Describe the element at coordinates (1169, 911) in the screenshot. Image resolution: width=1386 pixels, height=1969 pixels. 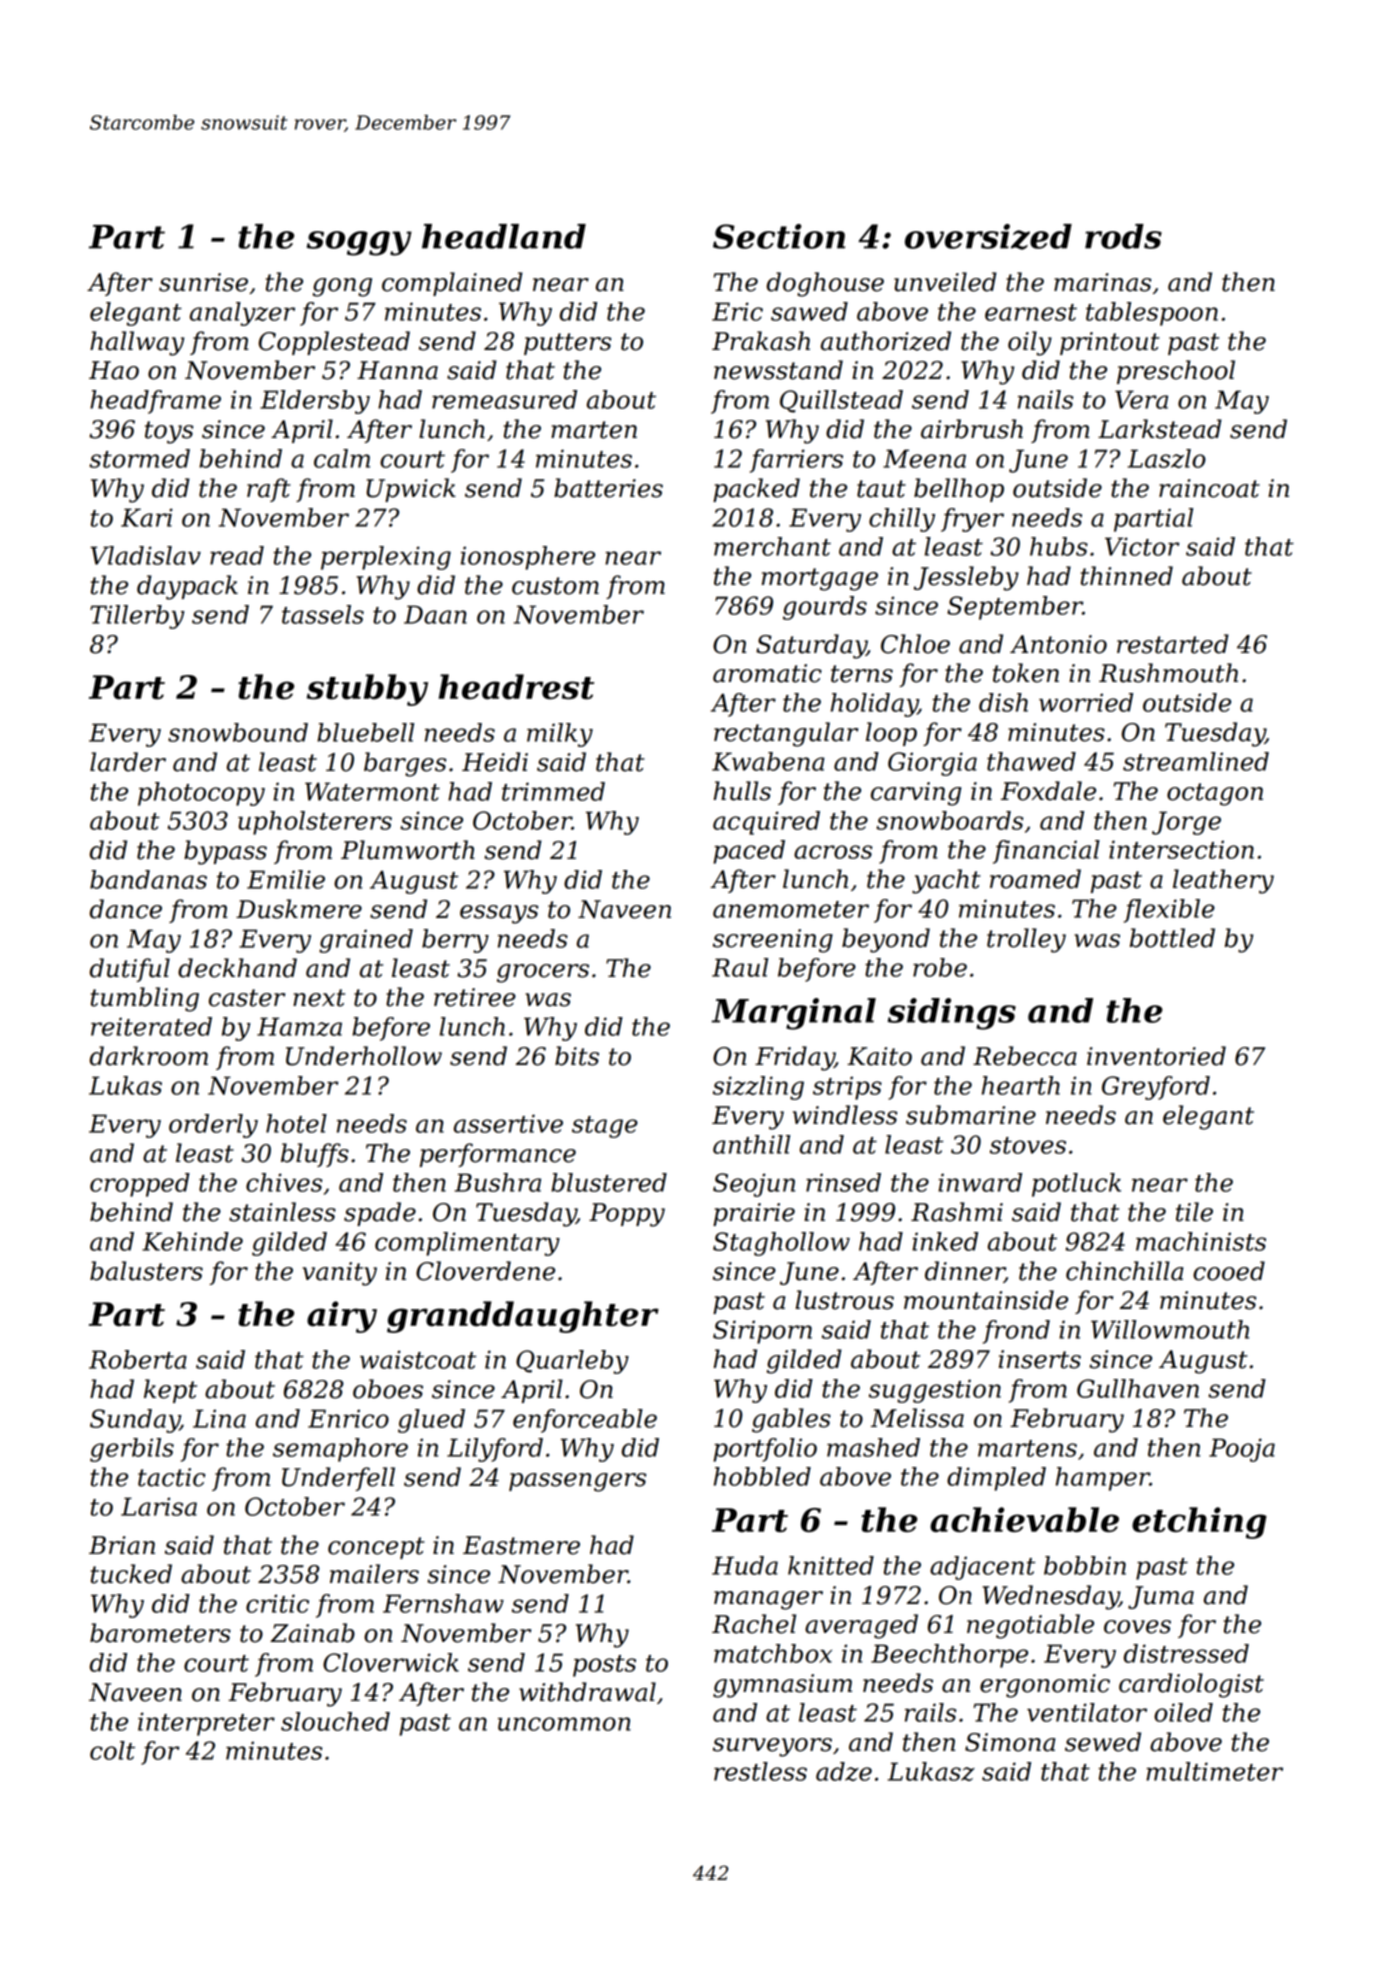
I see `flexible` at that location.
